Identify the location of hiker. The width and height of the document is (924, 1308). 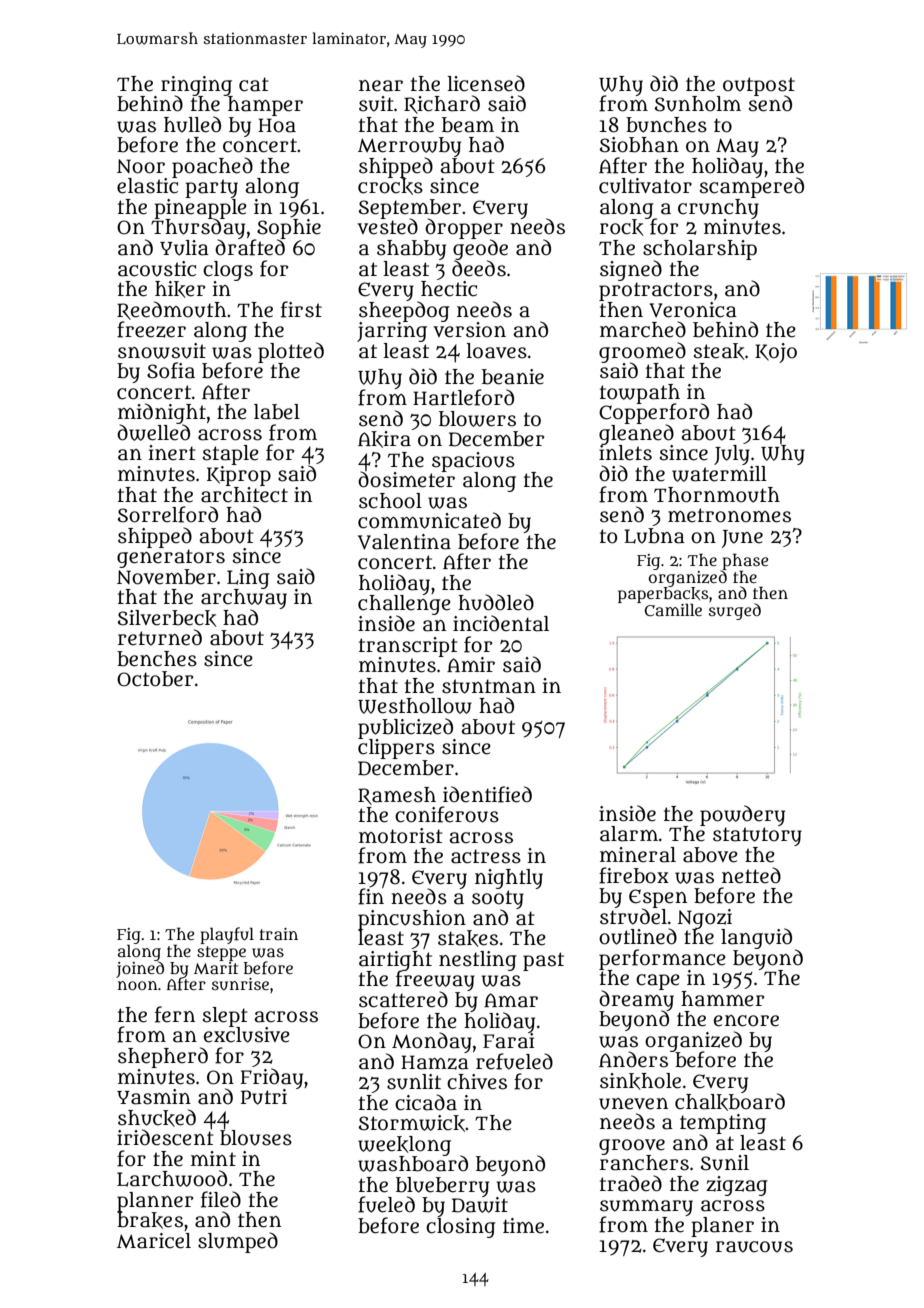
(180, 289).
